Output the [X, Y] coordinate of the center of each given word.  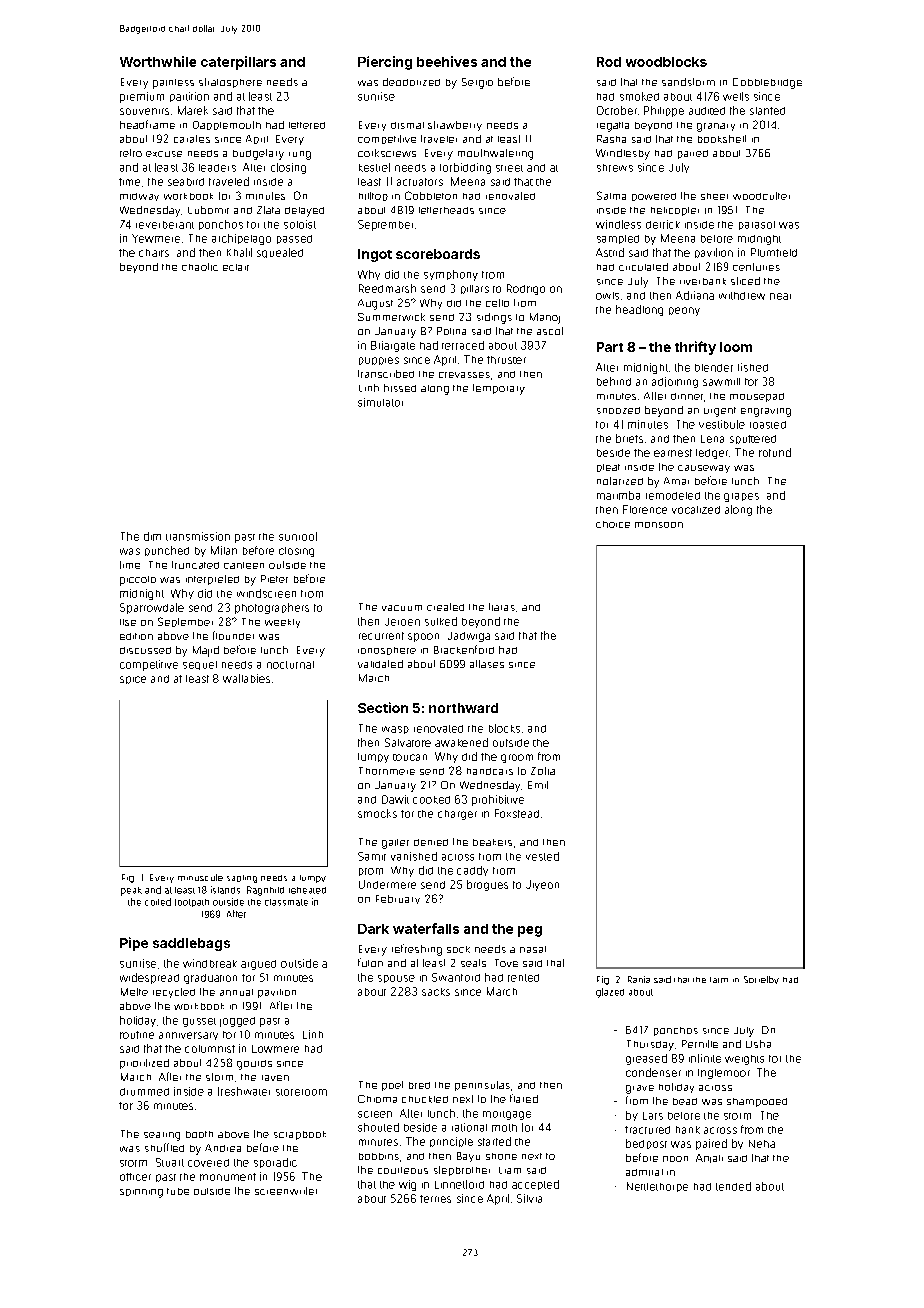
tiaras [502, 607]
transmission [198, 536]
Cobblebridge [767, 83]
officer [135, 1177]
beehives [447, 61]
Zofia [543, 771]
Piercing [385, 63]
